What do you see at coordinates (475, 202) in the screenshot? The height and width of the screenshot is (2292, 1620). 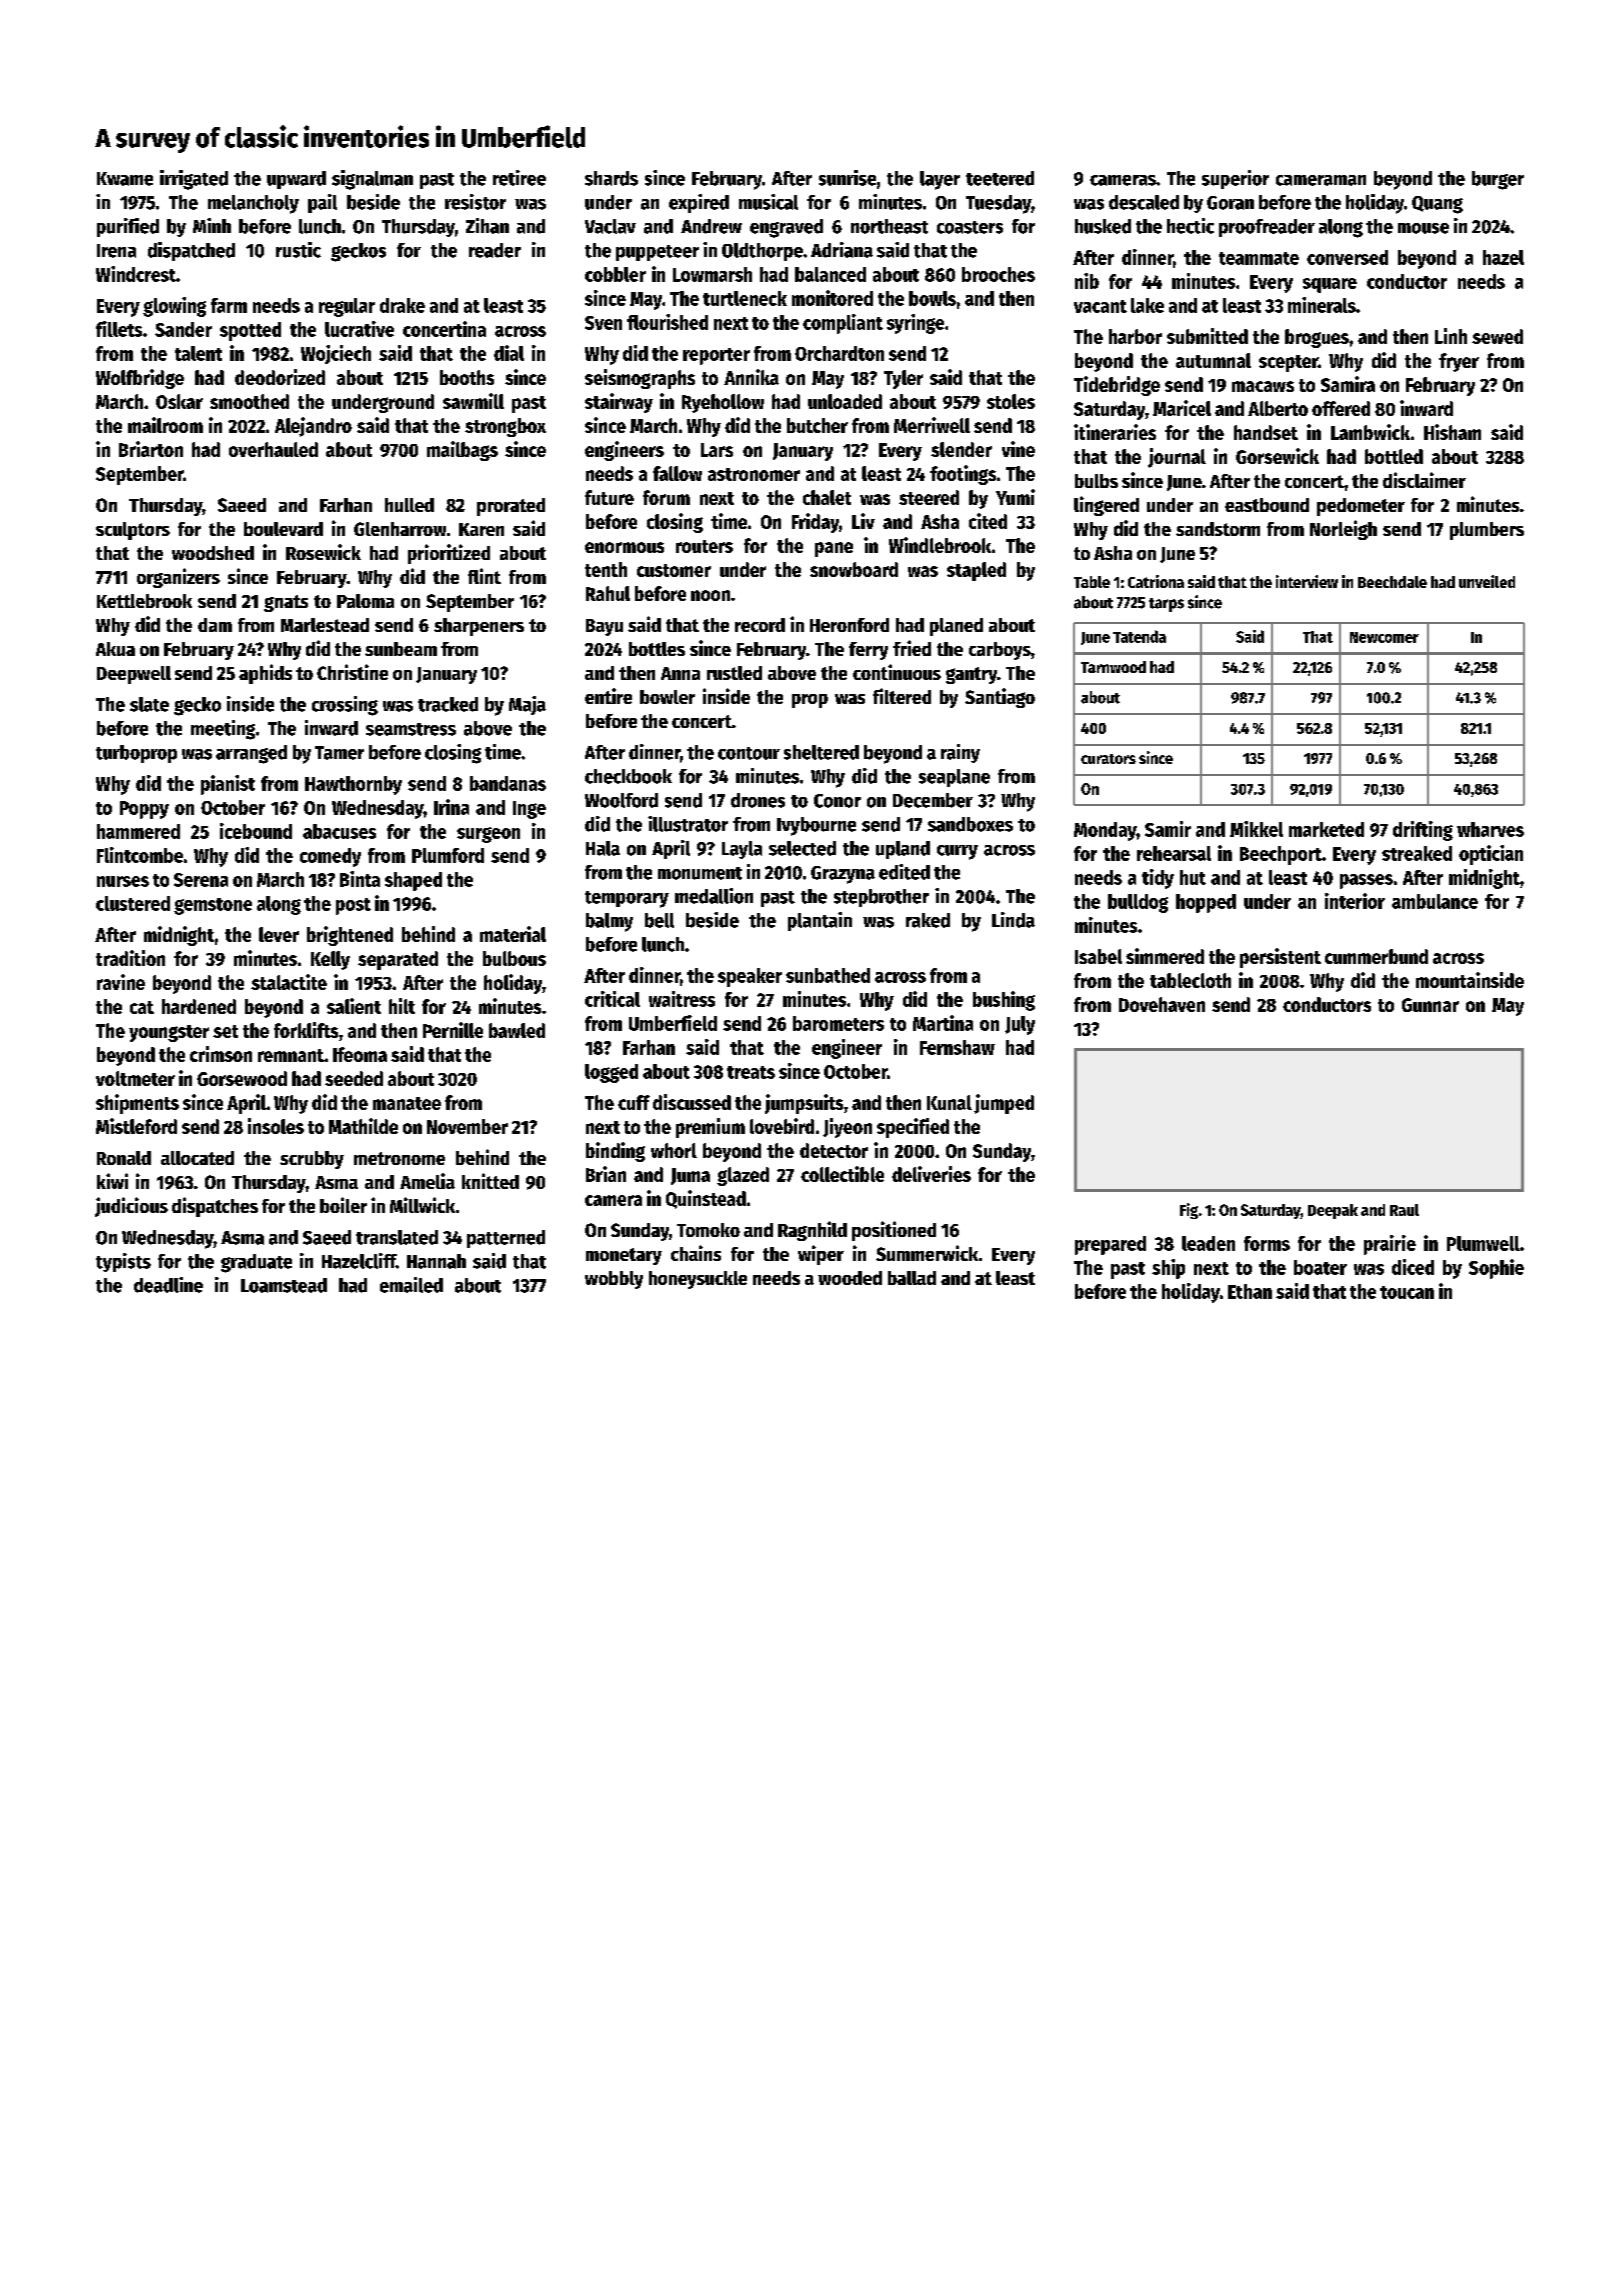 I see `resistor` at bounding box center [475, 202].
